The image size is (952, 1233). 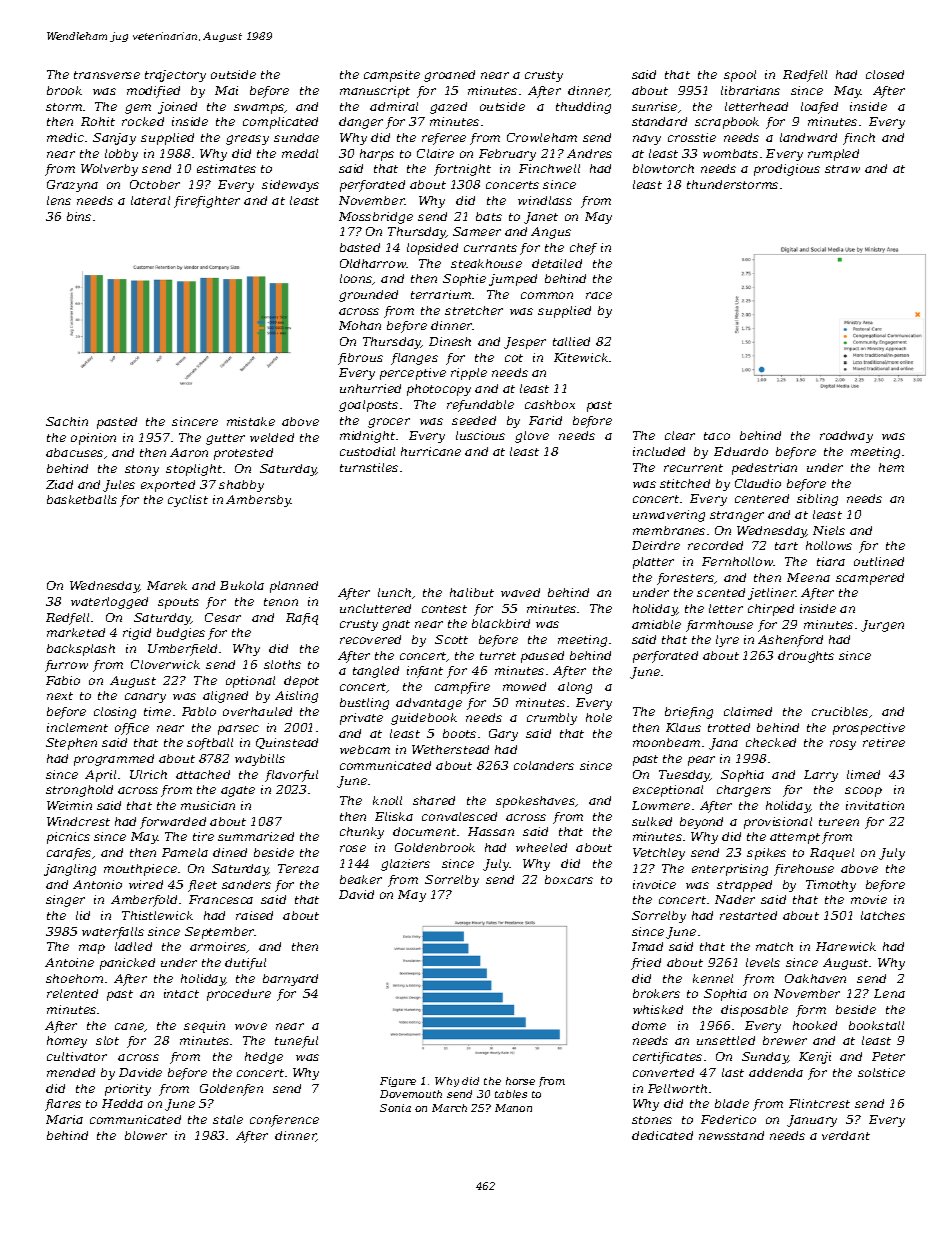 What do you see at coordinates (771, 742) in the image?
I see `checked` at bounding box center [771, 742].
